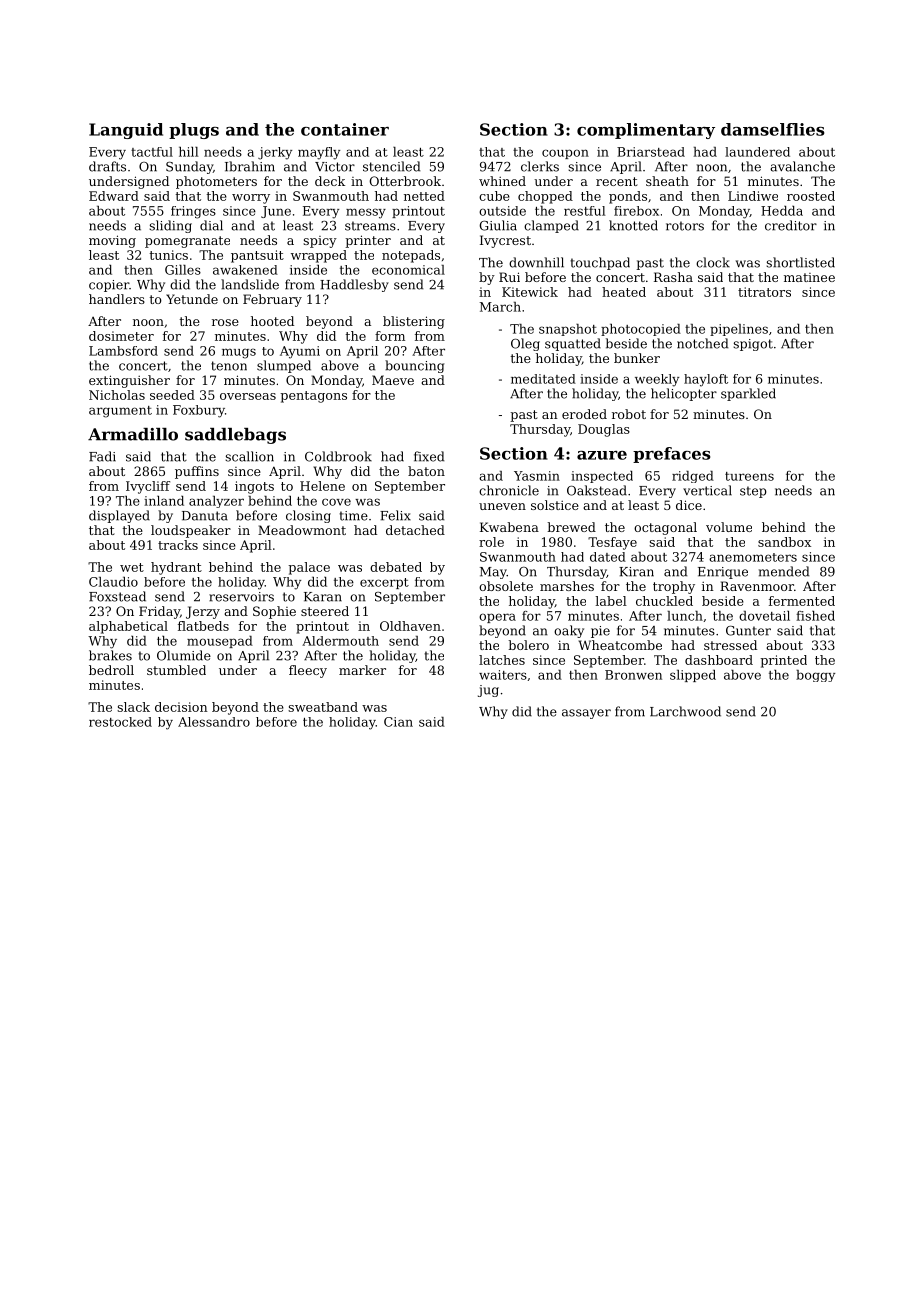 The width and height of the page is (924, 1308). I want to click on bouncing, so click(414, 366).
